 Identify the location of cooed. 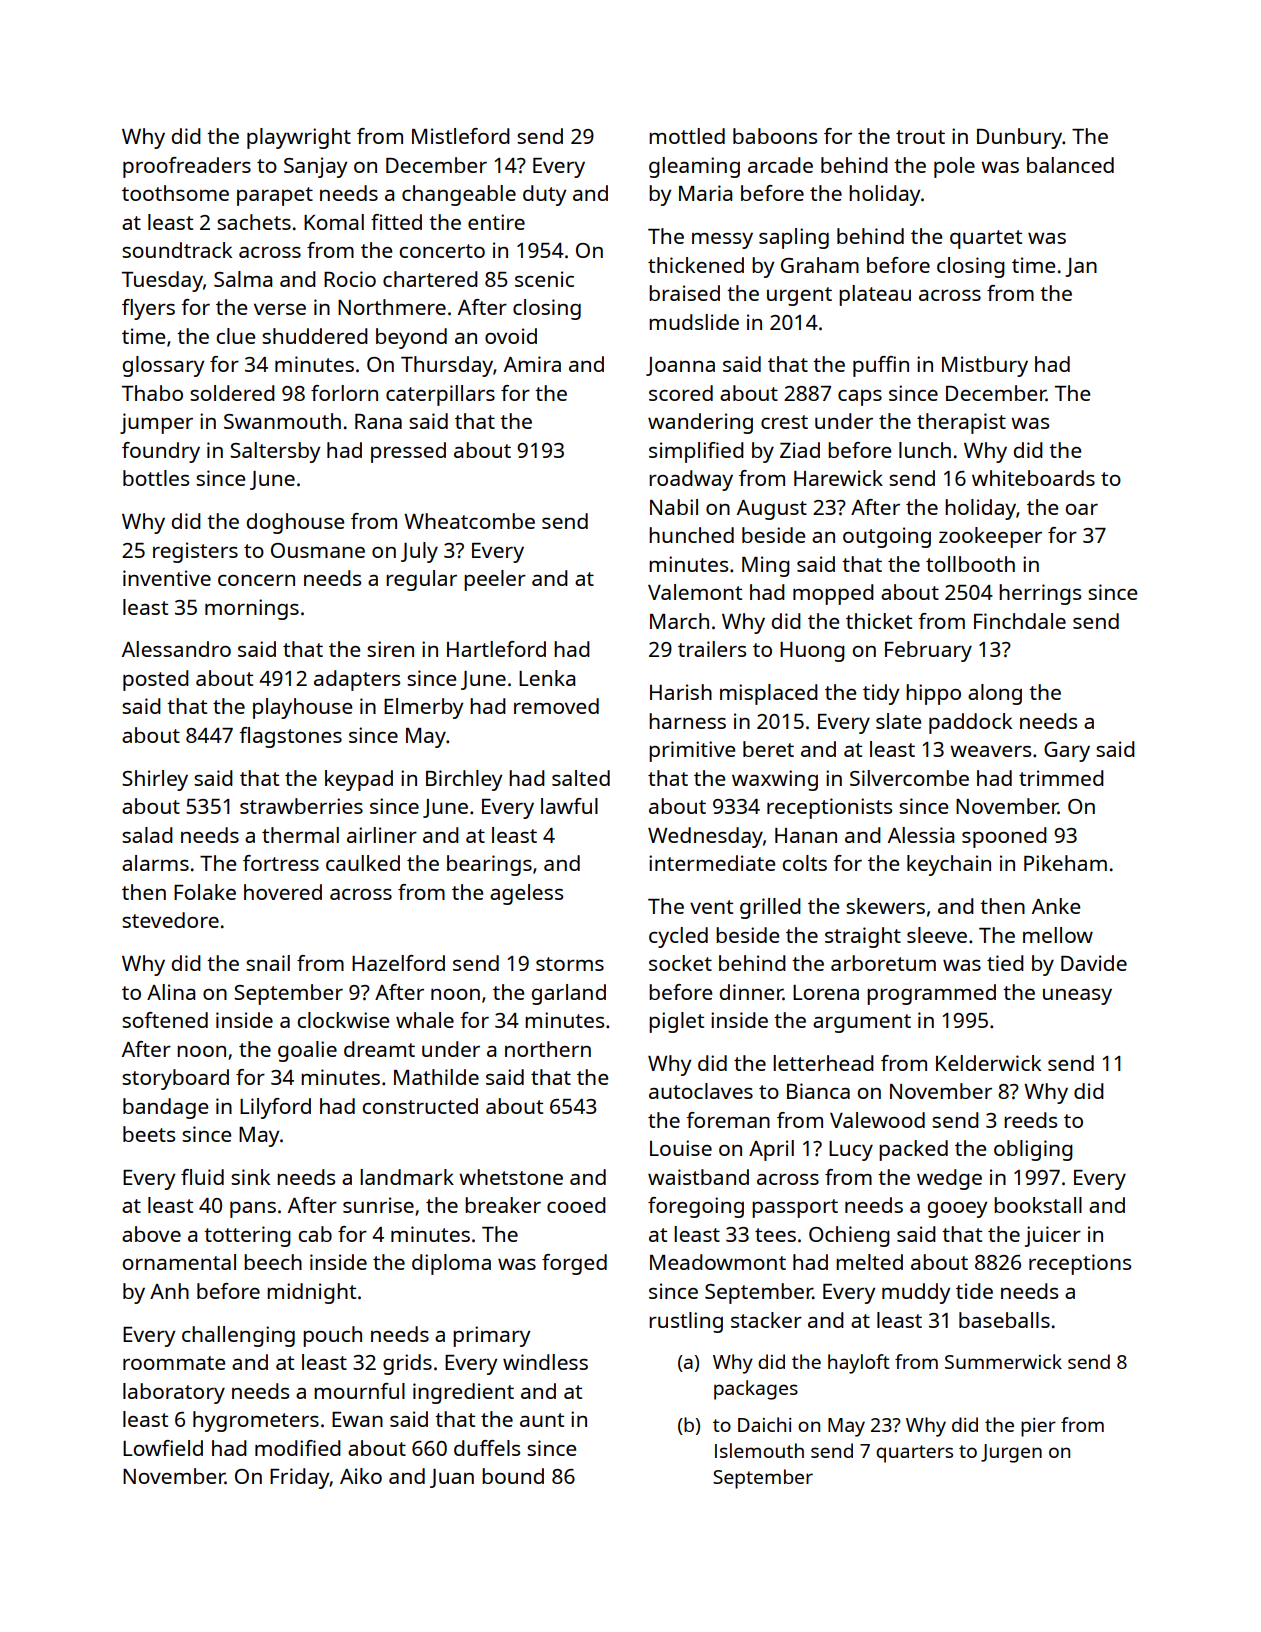
(576, 1205).
